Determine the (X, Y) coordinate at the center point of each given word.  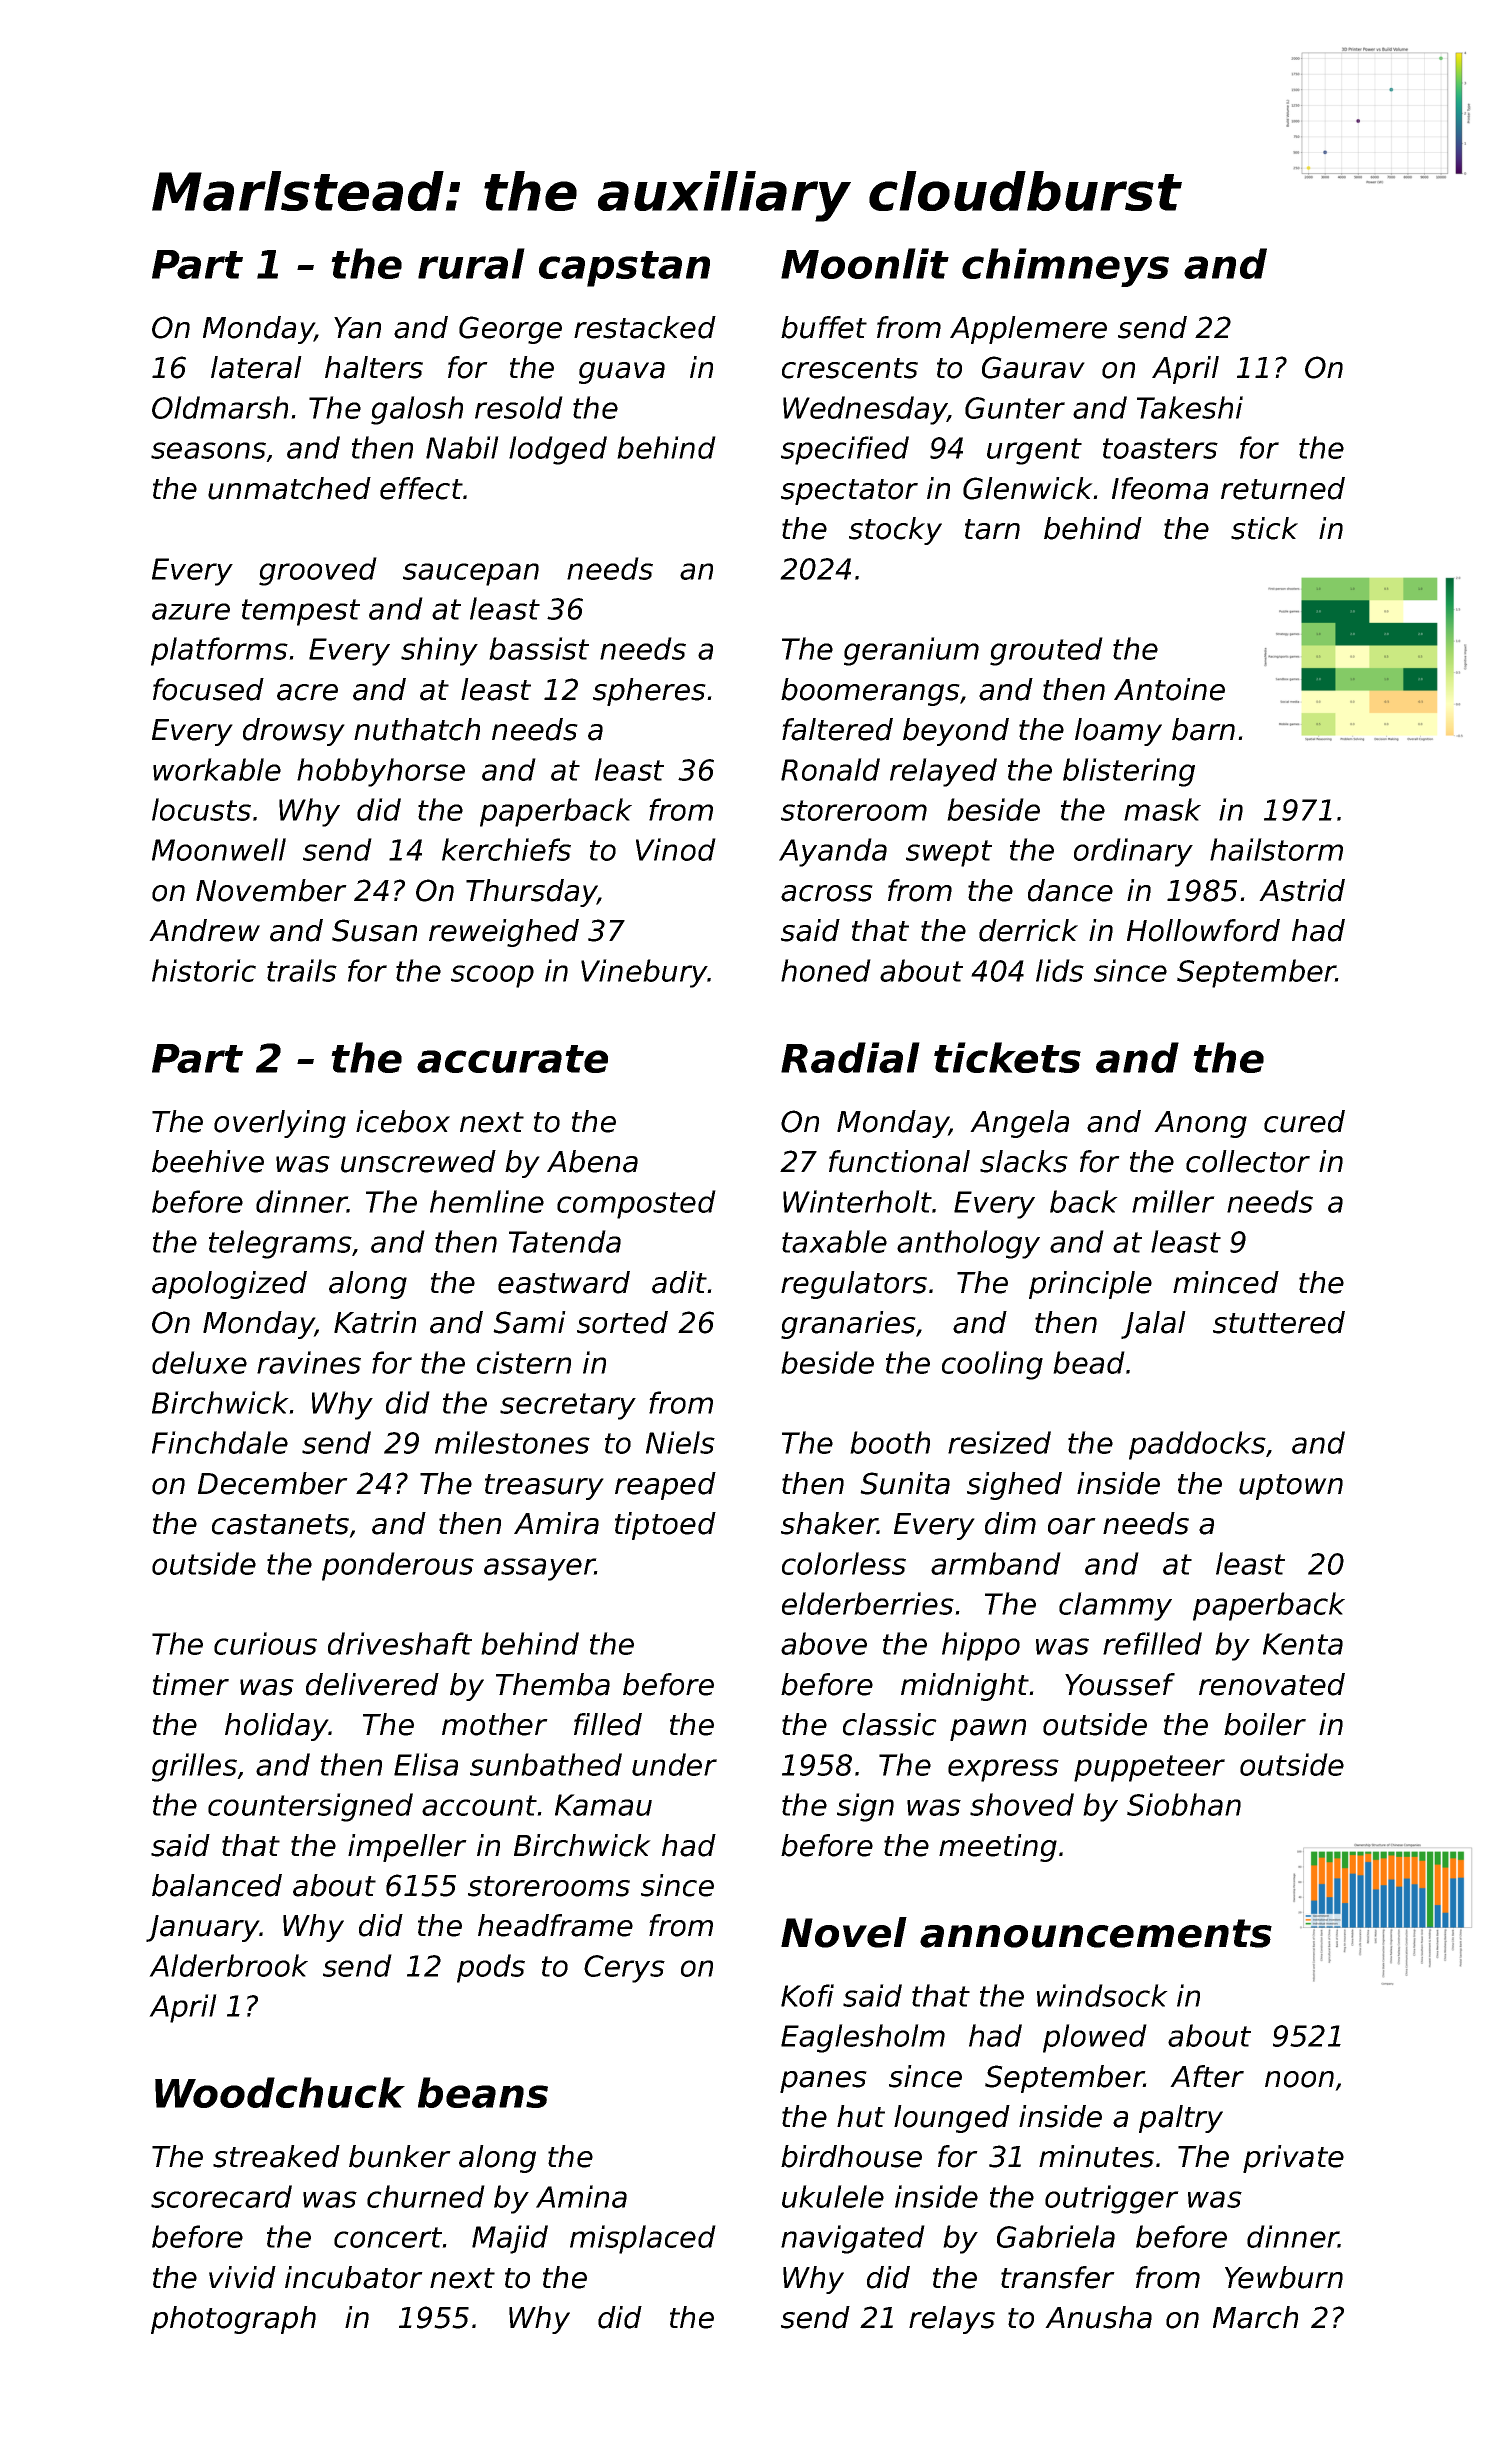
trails (302, 970)
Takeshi (1190, 407)
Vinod (676, 849)
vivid (242, 2277)
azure (191, 611)
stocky (895, 531)
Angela (1019, 1124)
